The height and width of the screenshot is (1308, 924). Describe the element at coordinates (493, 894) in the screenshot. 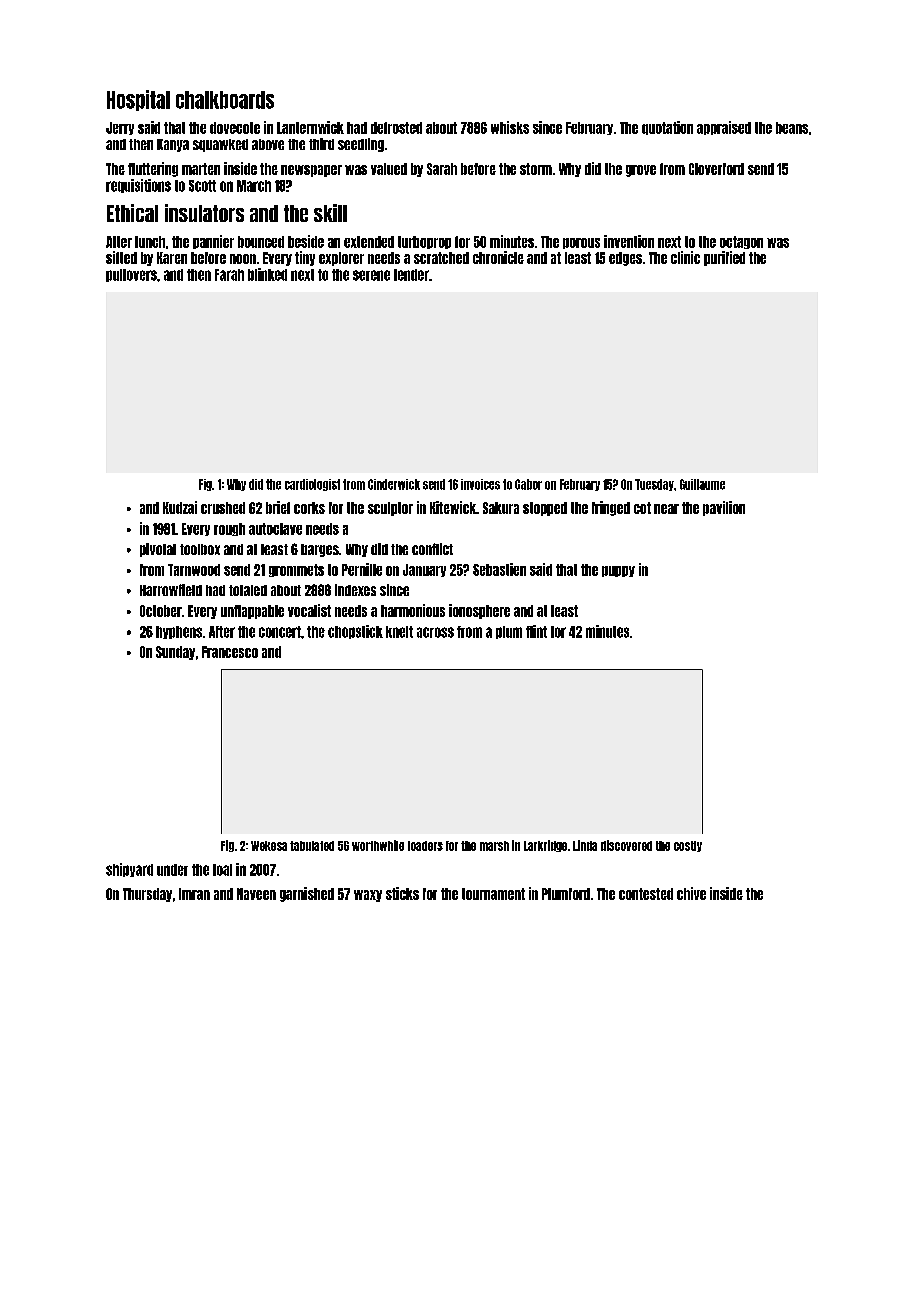

I see `tournament` at that location.
